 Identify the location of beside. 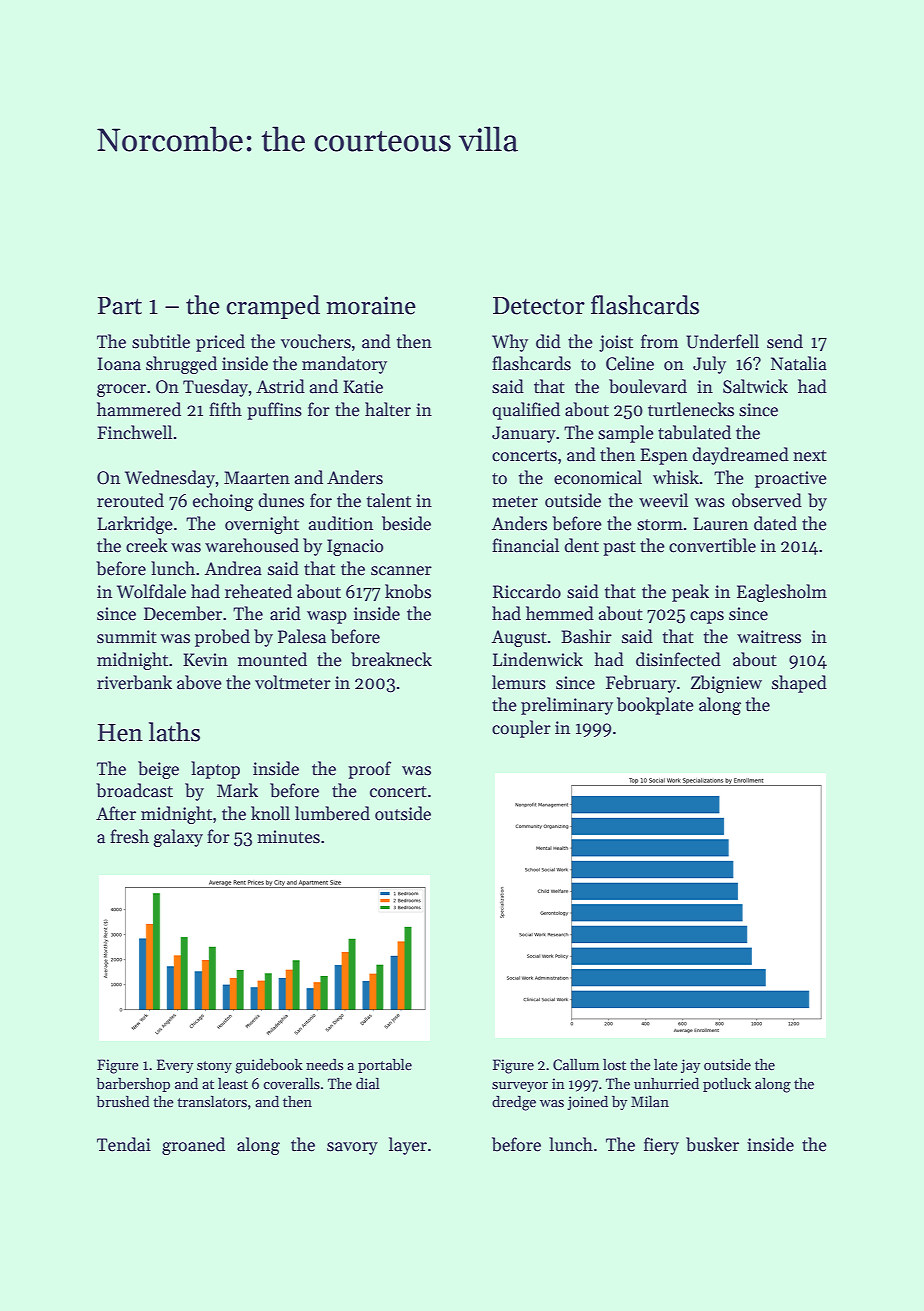
(406, 523).
